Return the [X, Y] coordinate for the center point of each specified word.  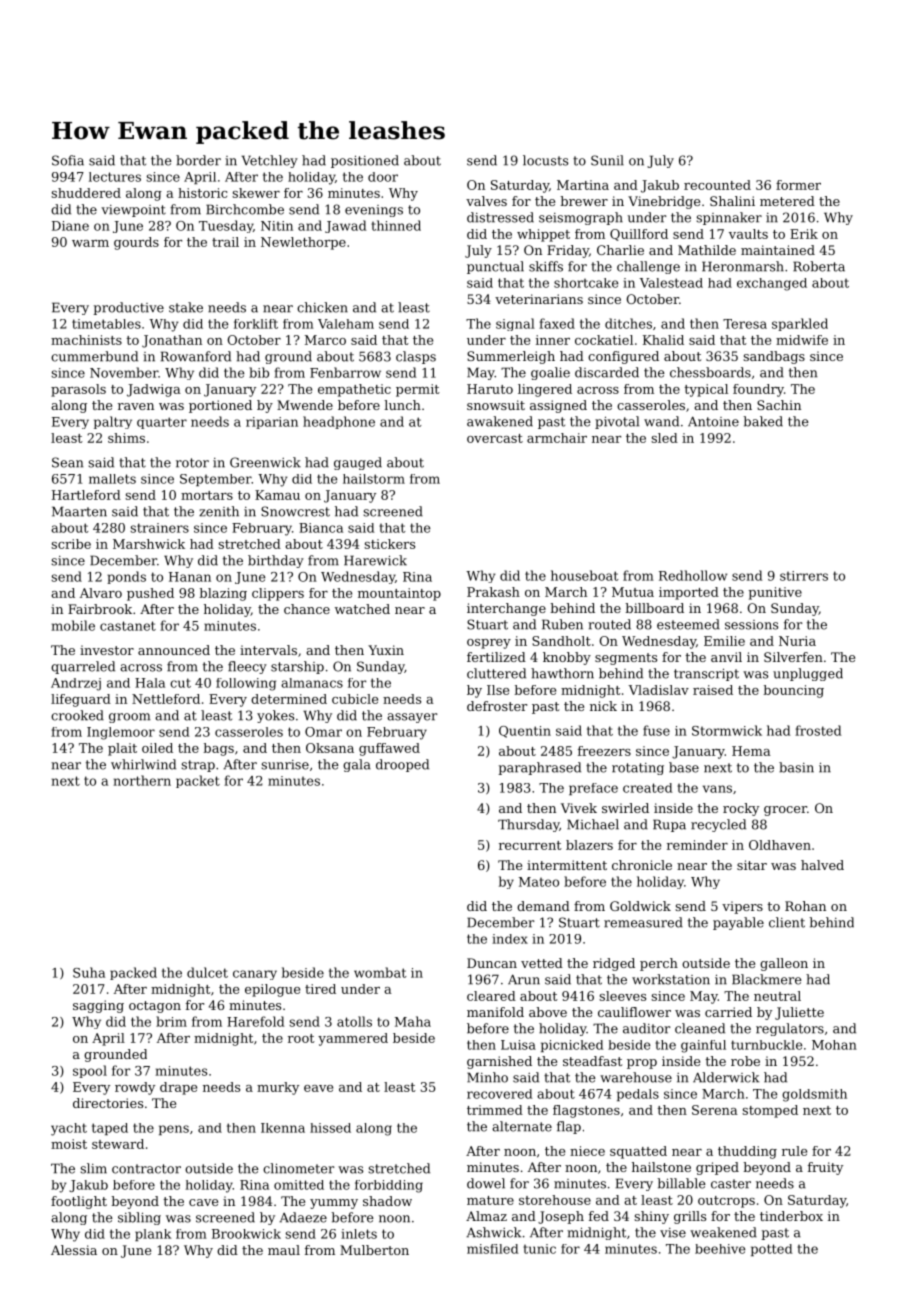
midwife [802, 340]
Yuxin [386, 650]
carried [728, 1012]
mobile [73, 625]
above [548, 1012]
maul [284, 1250]
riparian [272, 423]
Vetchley [269, 161]
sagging [98, 1006]
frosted [818, 730]
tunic [539, 1249]
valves [486, 201]
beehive [720, 1249]
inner [553, 340]
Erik [804, 234]
